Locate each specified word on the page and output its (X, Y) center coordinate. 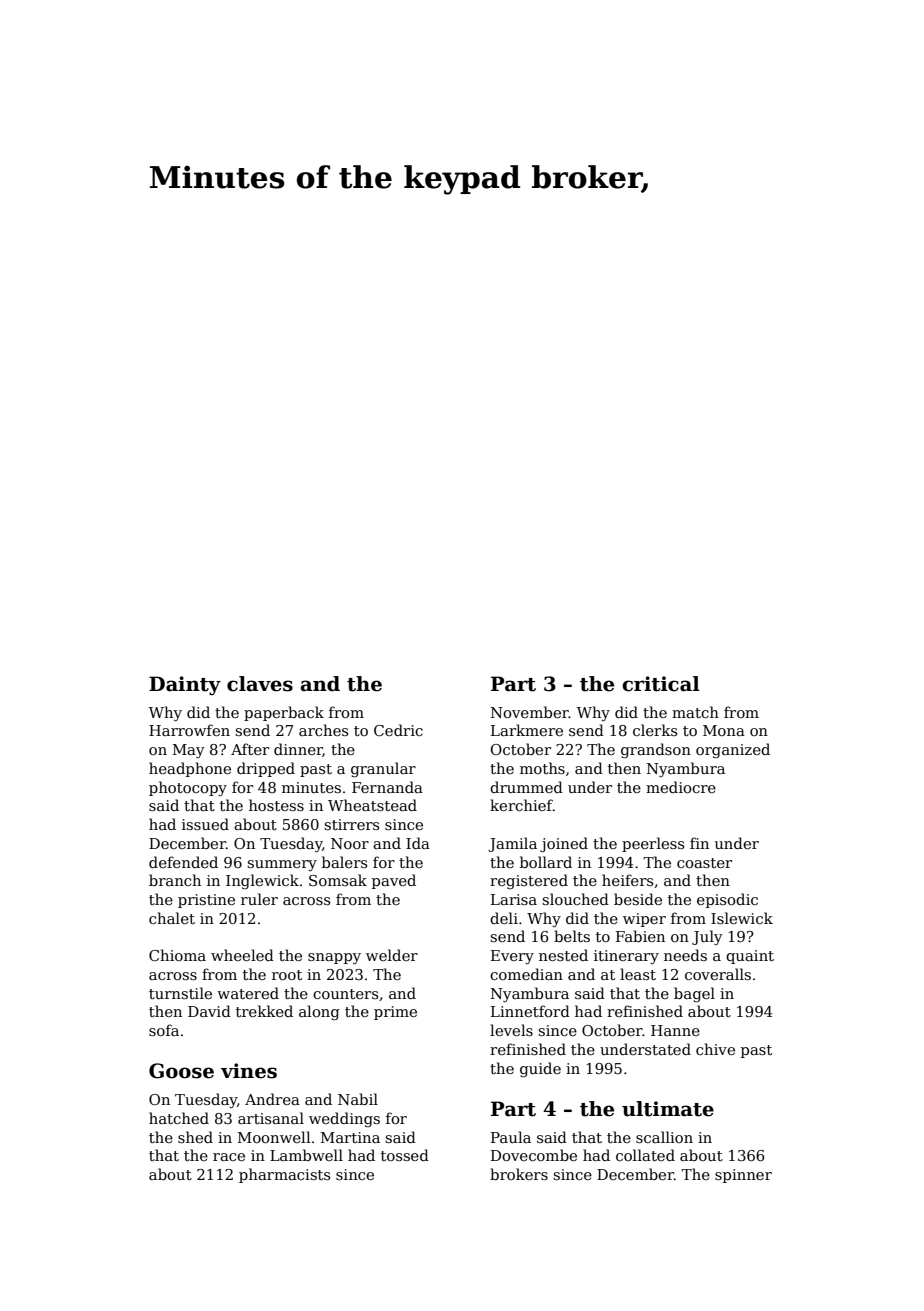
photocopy (188, 788)
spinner (743, 1176)
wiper (644, 920)
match (695, 712)
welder (392, 955)
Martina (350, 1137)
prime (395, 1013)
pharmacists (284, 1175)
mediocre (681, 787)
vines (249, 1071)
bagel (694, 995)
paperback (284, 713)
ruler (259, 899)
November (530, 712)
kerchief (521, 805)
